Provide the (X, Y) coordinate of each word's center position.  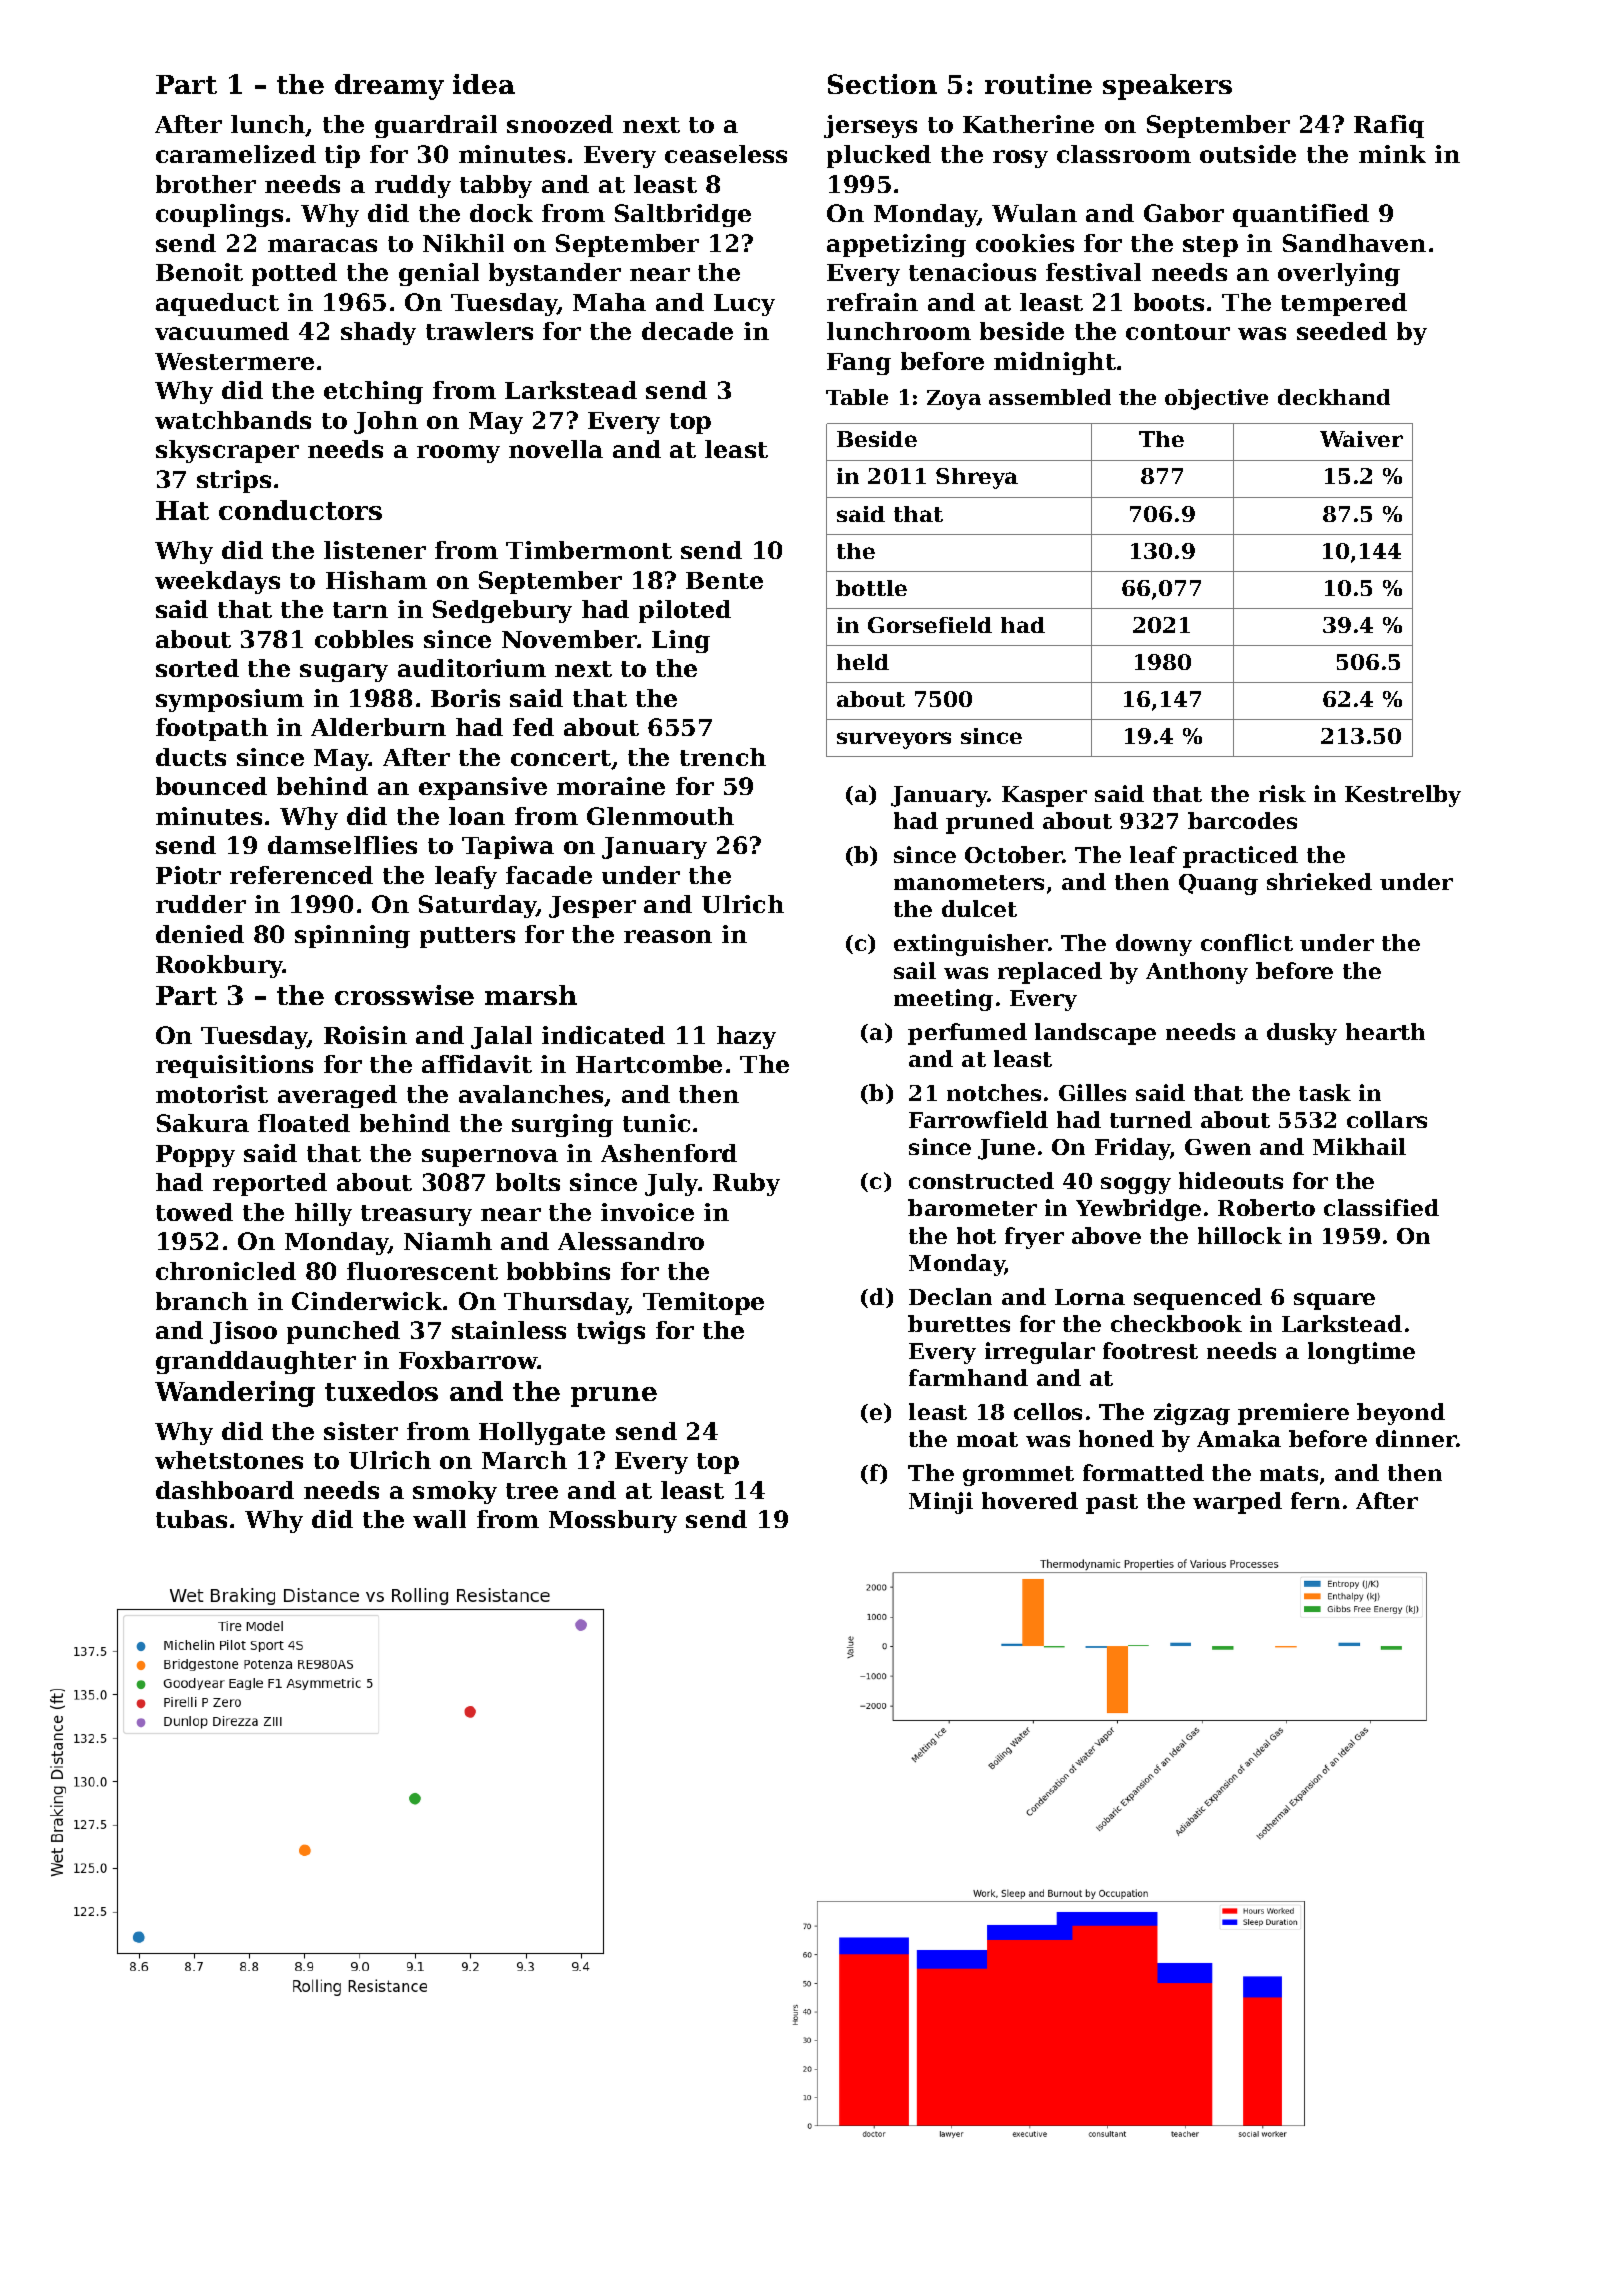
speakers (1167, 87)
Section (882, 84)
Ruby (746, 1184)
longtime (1361, 1353)
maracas (322, 245)
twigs (611, 1332)
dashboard (225, 1490)
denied (200, 934)
